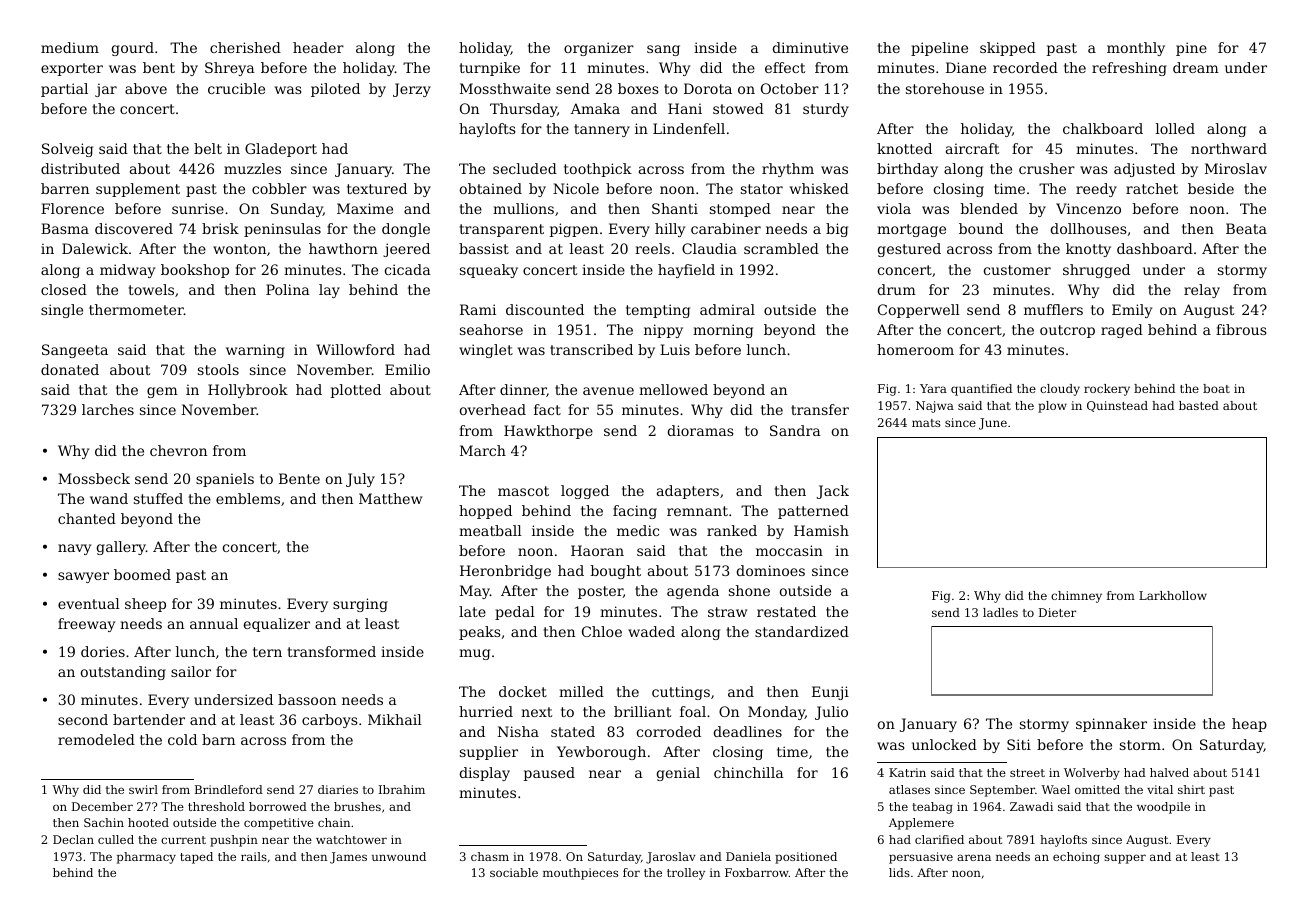 The width and height of the screenshot is (1308, 924). Describe the element at coordinates (1027, 773) in the screenshot. I see `street` at that location.
